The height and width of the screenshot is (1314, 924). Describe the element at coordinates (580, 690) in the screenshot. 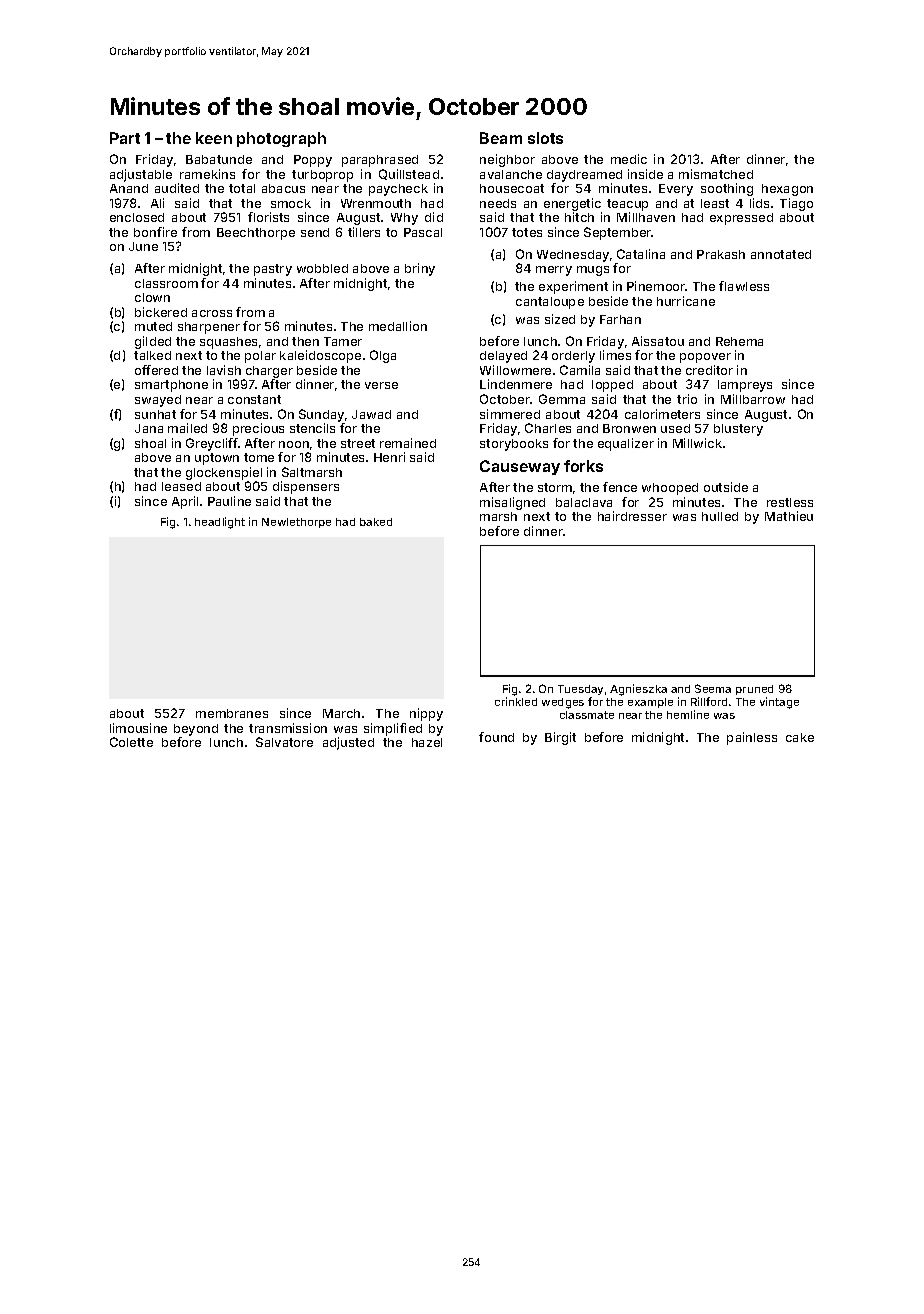

I see `Tuesday` at that location.
